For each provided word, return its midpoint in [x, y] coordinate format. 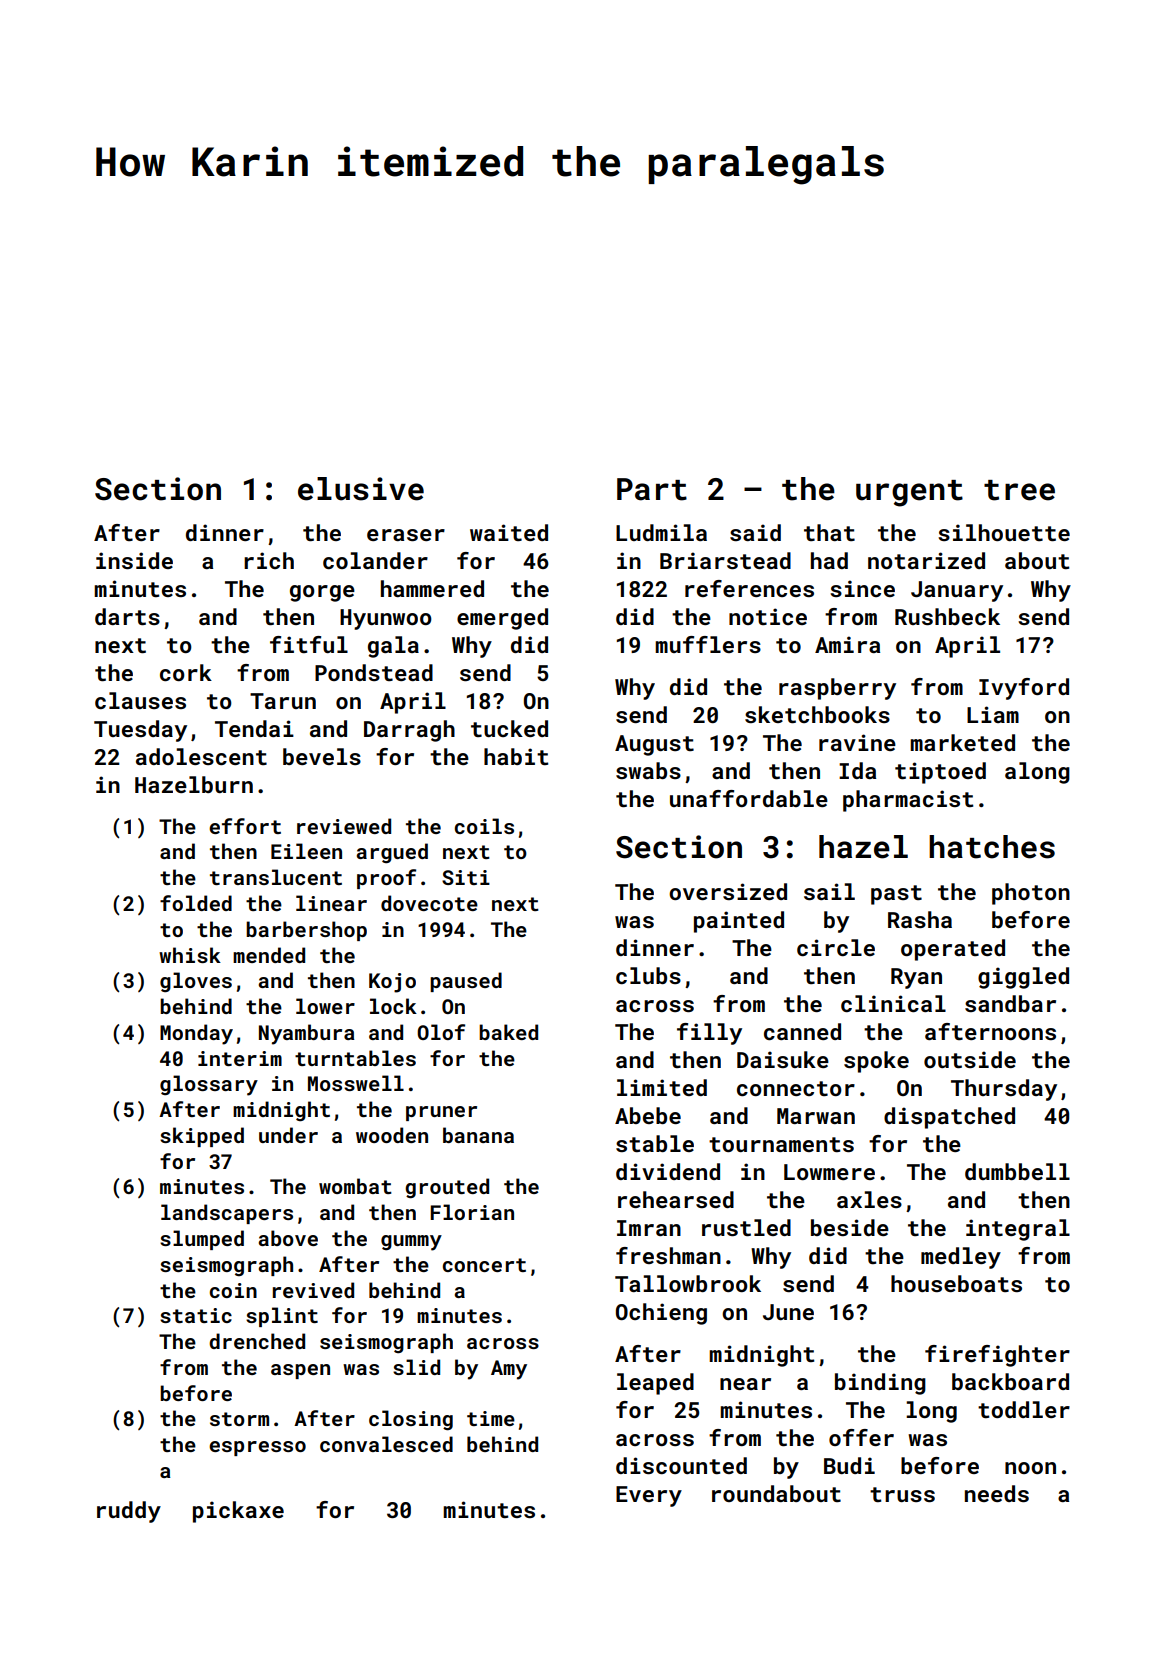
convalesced [386, 1444]
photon [1031, 894]
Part [652, 489]
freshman [668, 1255]
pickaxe [238, 1512]
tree [1019, 490]
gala [393, 647]
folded [196, 903]
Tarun [283, 701]
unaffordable [749, 798]
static [196, 1315]
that [829, 532]
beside [850, 1227]
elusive [361, 489]
